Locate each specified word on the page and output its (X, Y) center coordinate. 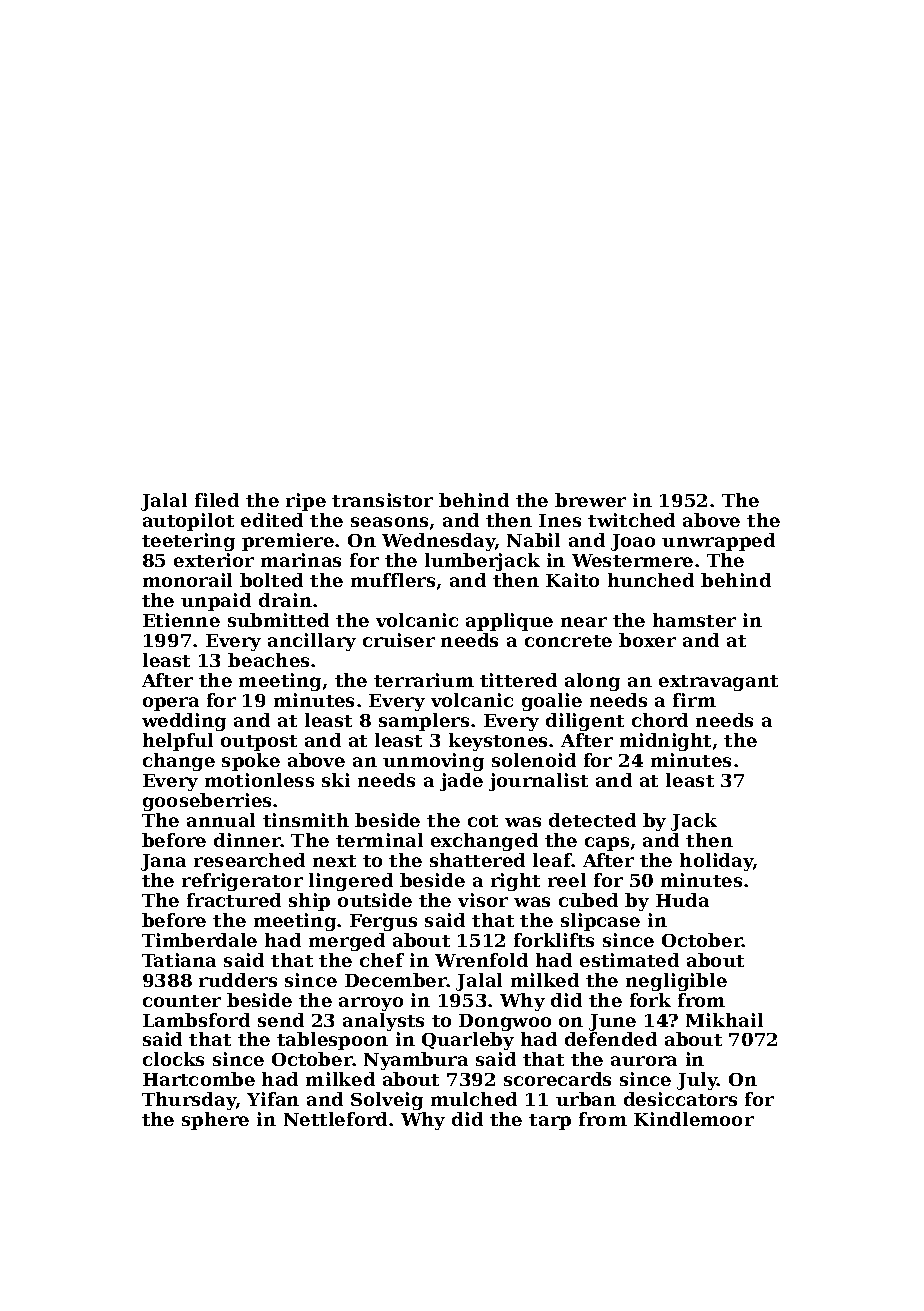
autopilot (188, 522)
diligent (585, 722)
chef (382, 960)
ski (336, 780)
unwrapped (718, 542)
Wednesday (438, 542)
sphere (215, 1121)
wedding (184, 722)
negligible (676, 982)
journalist (538, 782)
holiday (716, 862)
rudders (238, 980)
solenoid (534, 760)
